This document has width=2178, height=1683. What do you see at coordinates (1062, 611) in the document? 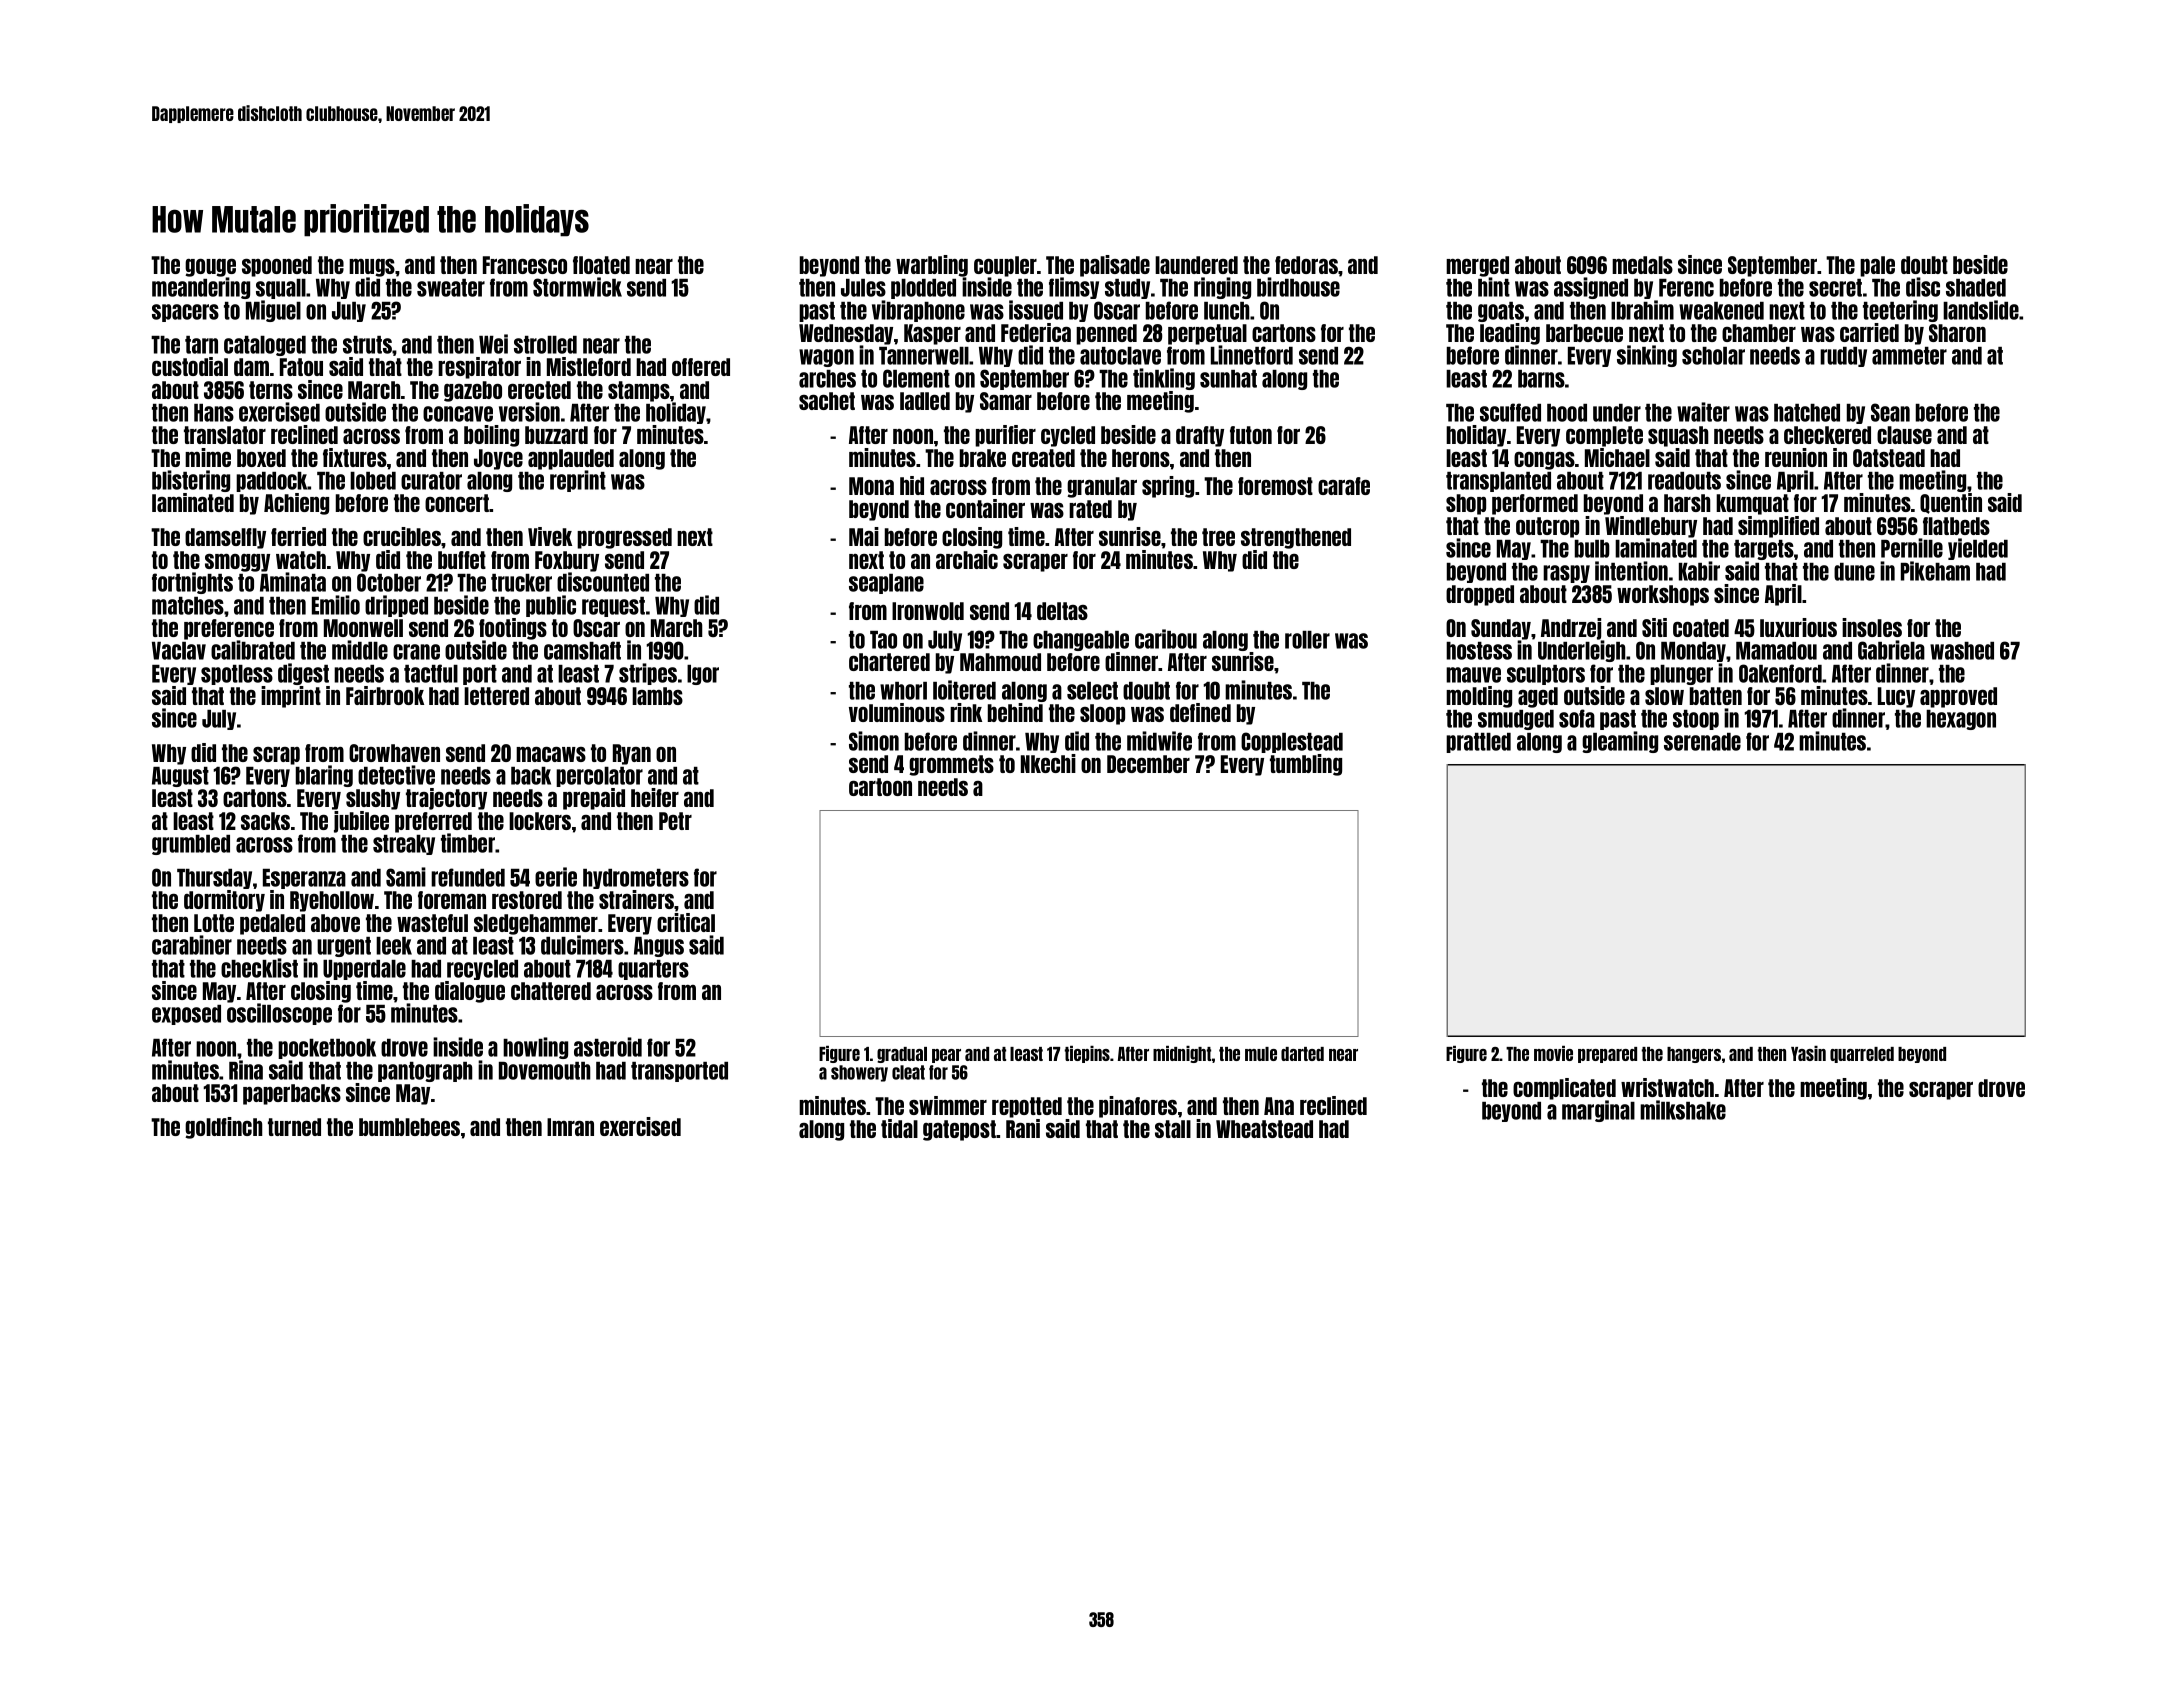
I see `deltas` at bounding box center [1062, 611].
